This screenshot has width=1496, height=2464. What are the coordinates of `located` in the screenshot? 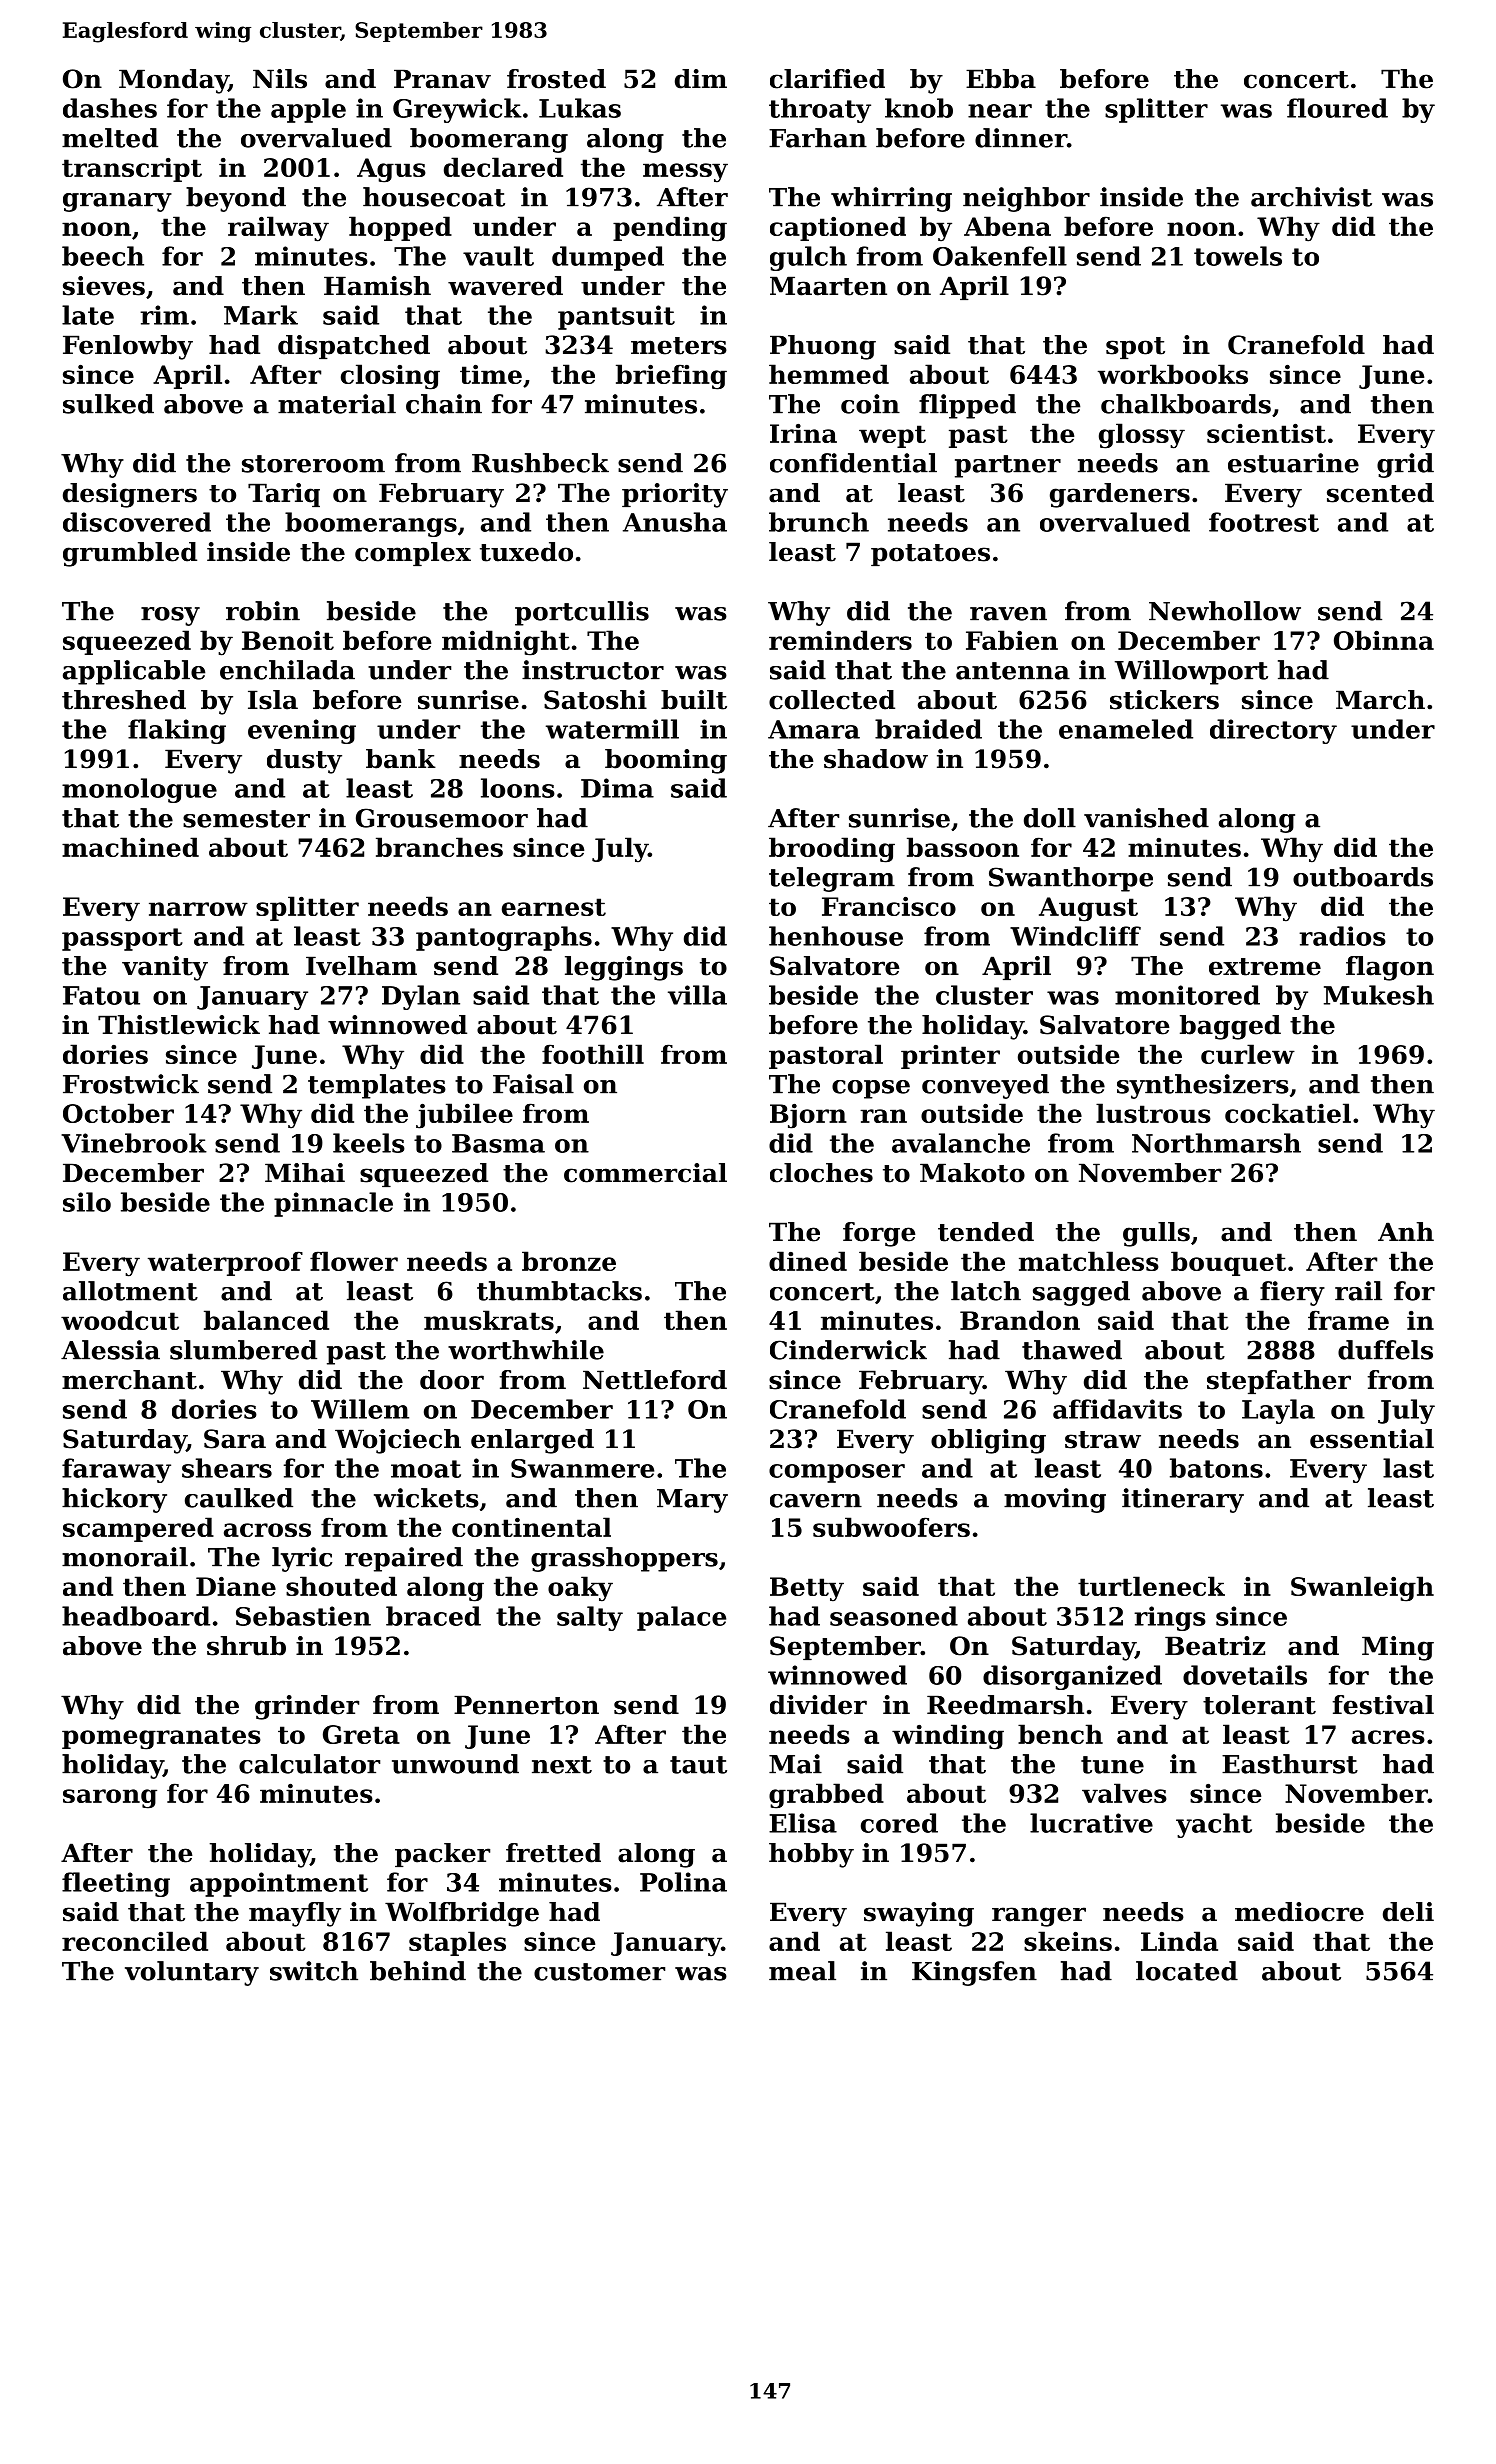 It's located at (1187, 1971).
